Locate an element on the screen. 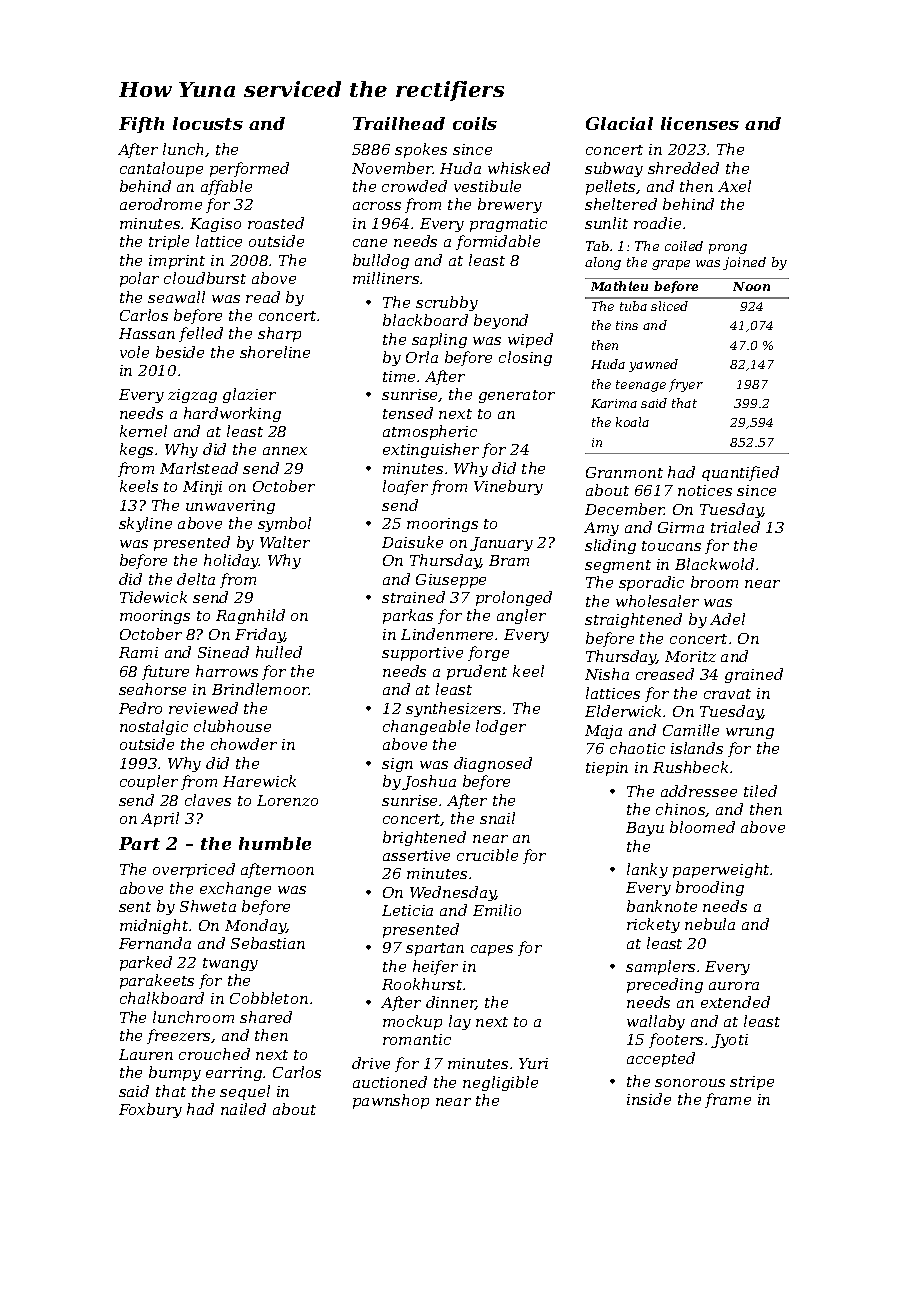  wholesaler is located at coordinates (657, 601).
